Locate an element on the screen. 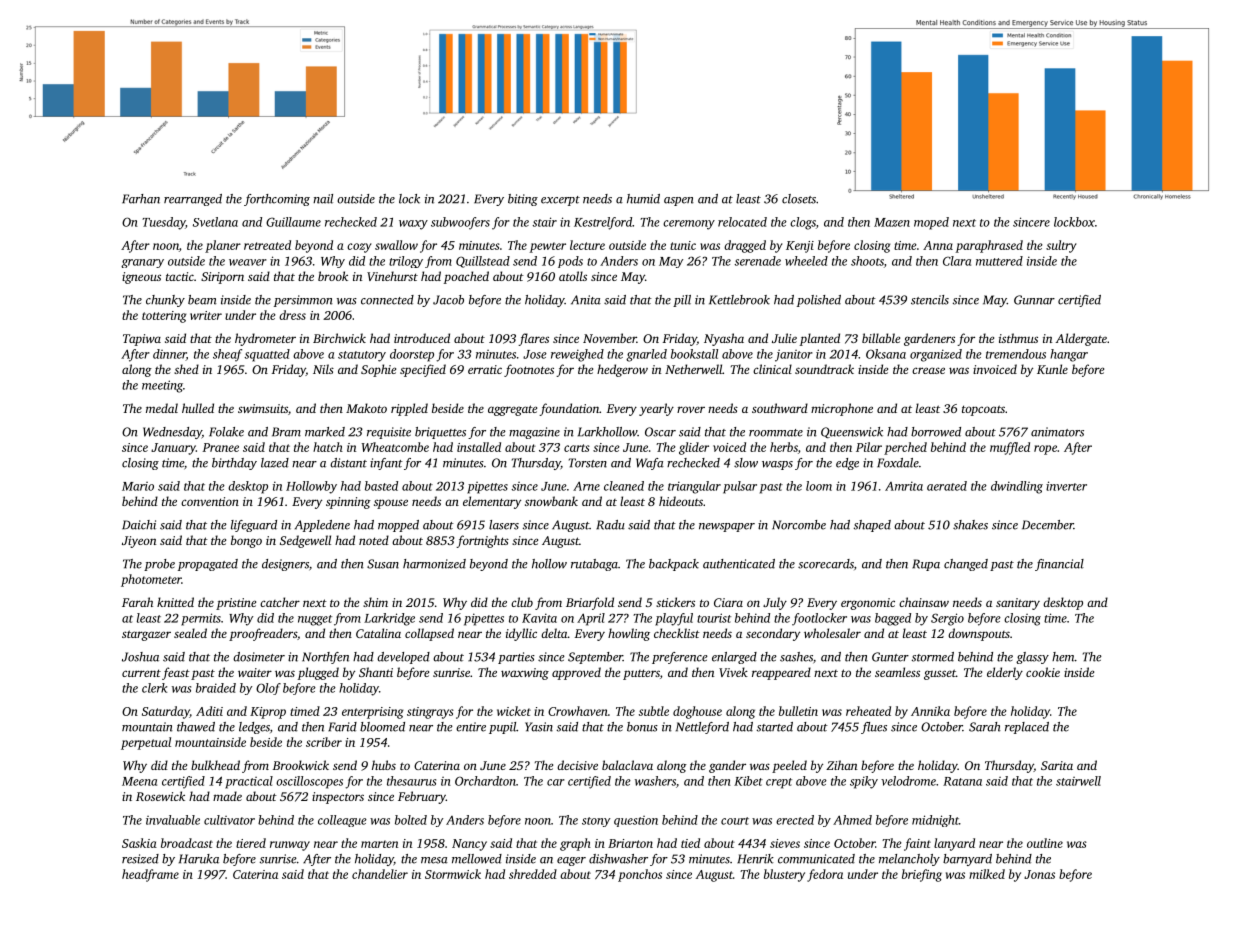 The image size is (1233, 952). hulled is located at coordinates (198, 408).
